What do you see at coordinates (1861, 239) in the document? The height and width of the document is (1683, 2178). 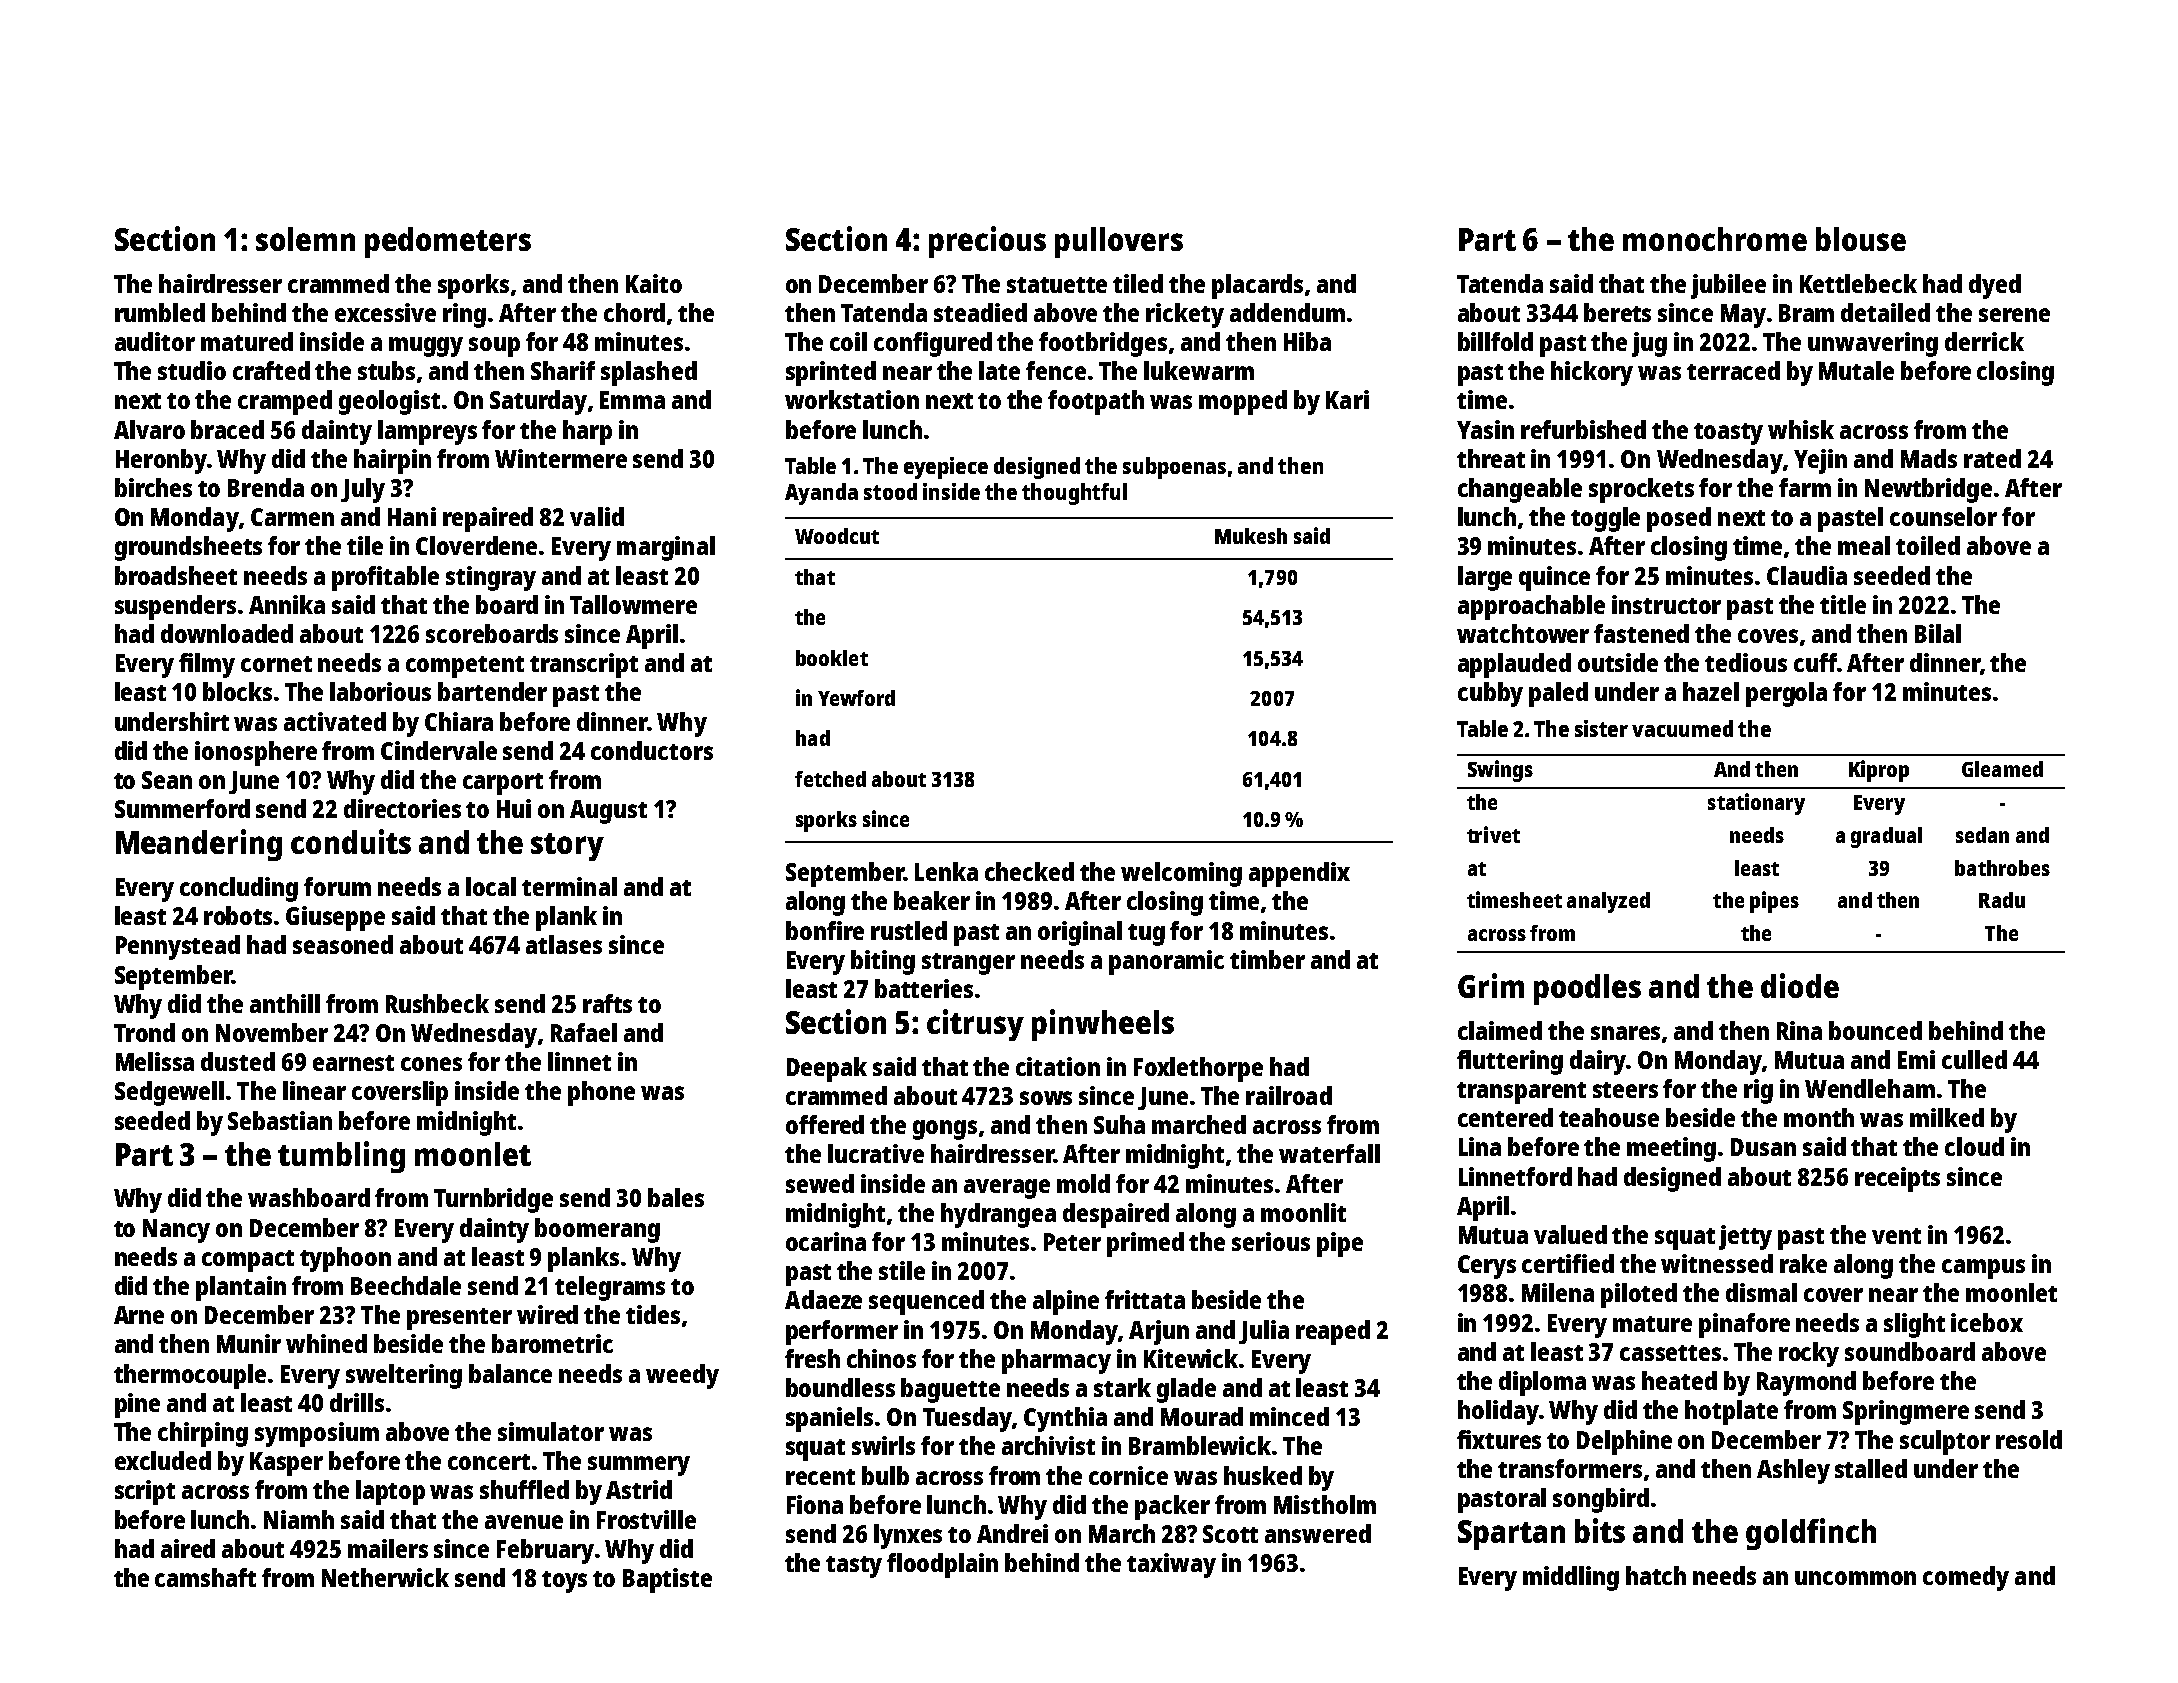 I see `blouse` at bounding box center [1861, 239].
